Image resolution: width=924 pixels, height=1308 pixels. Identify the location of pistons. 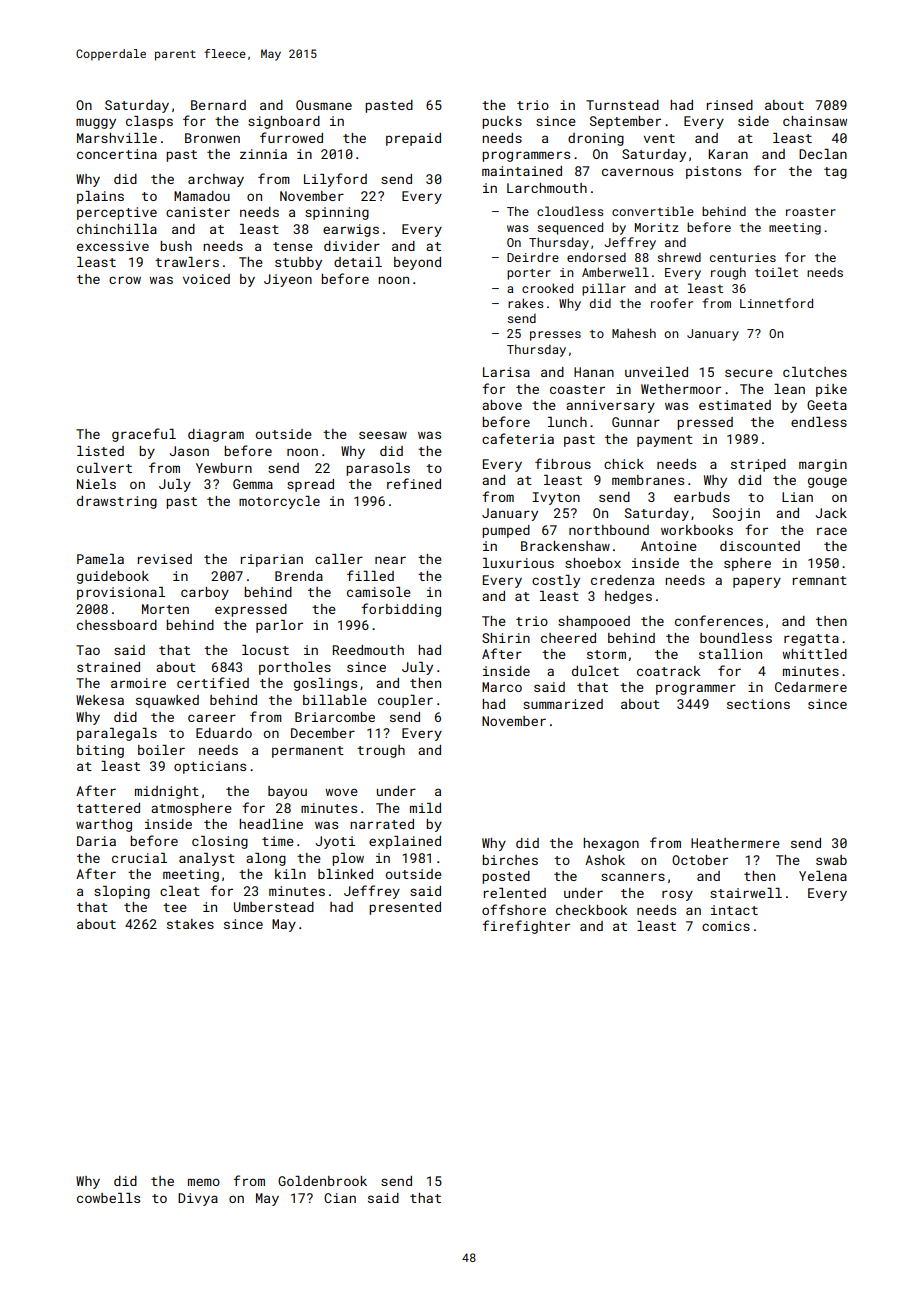
(713, 172).
